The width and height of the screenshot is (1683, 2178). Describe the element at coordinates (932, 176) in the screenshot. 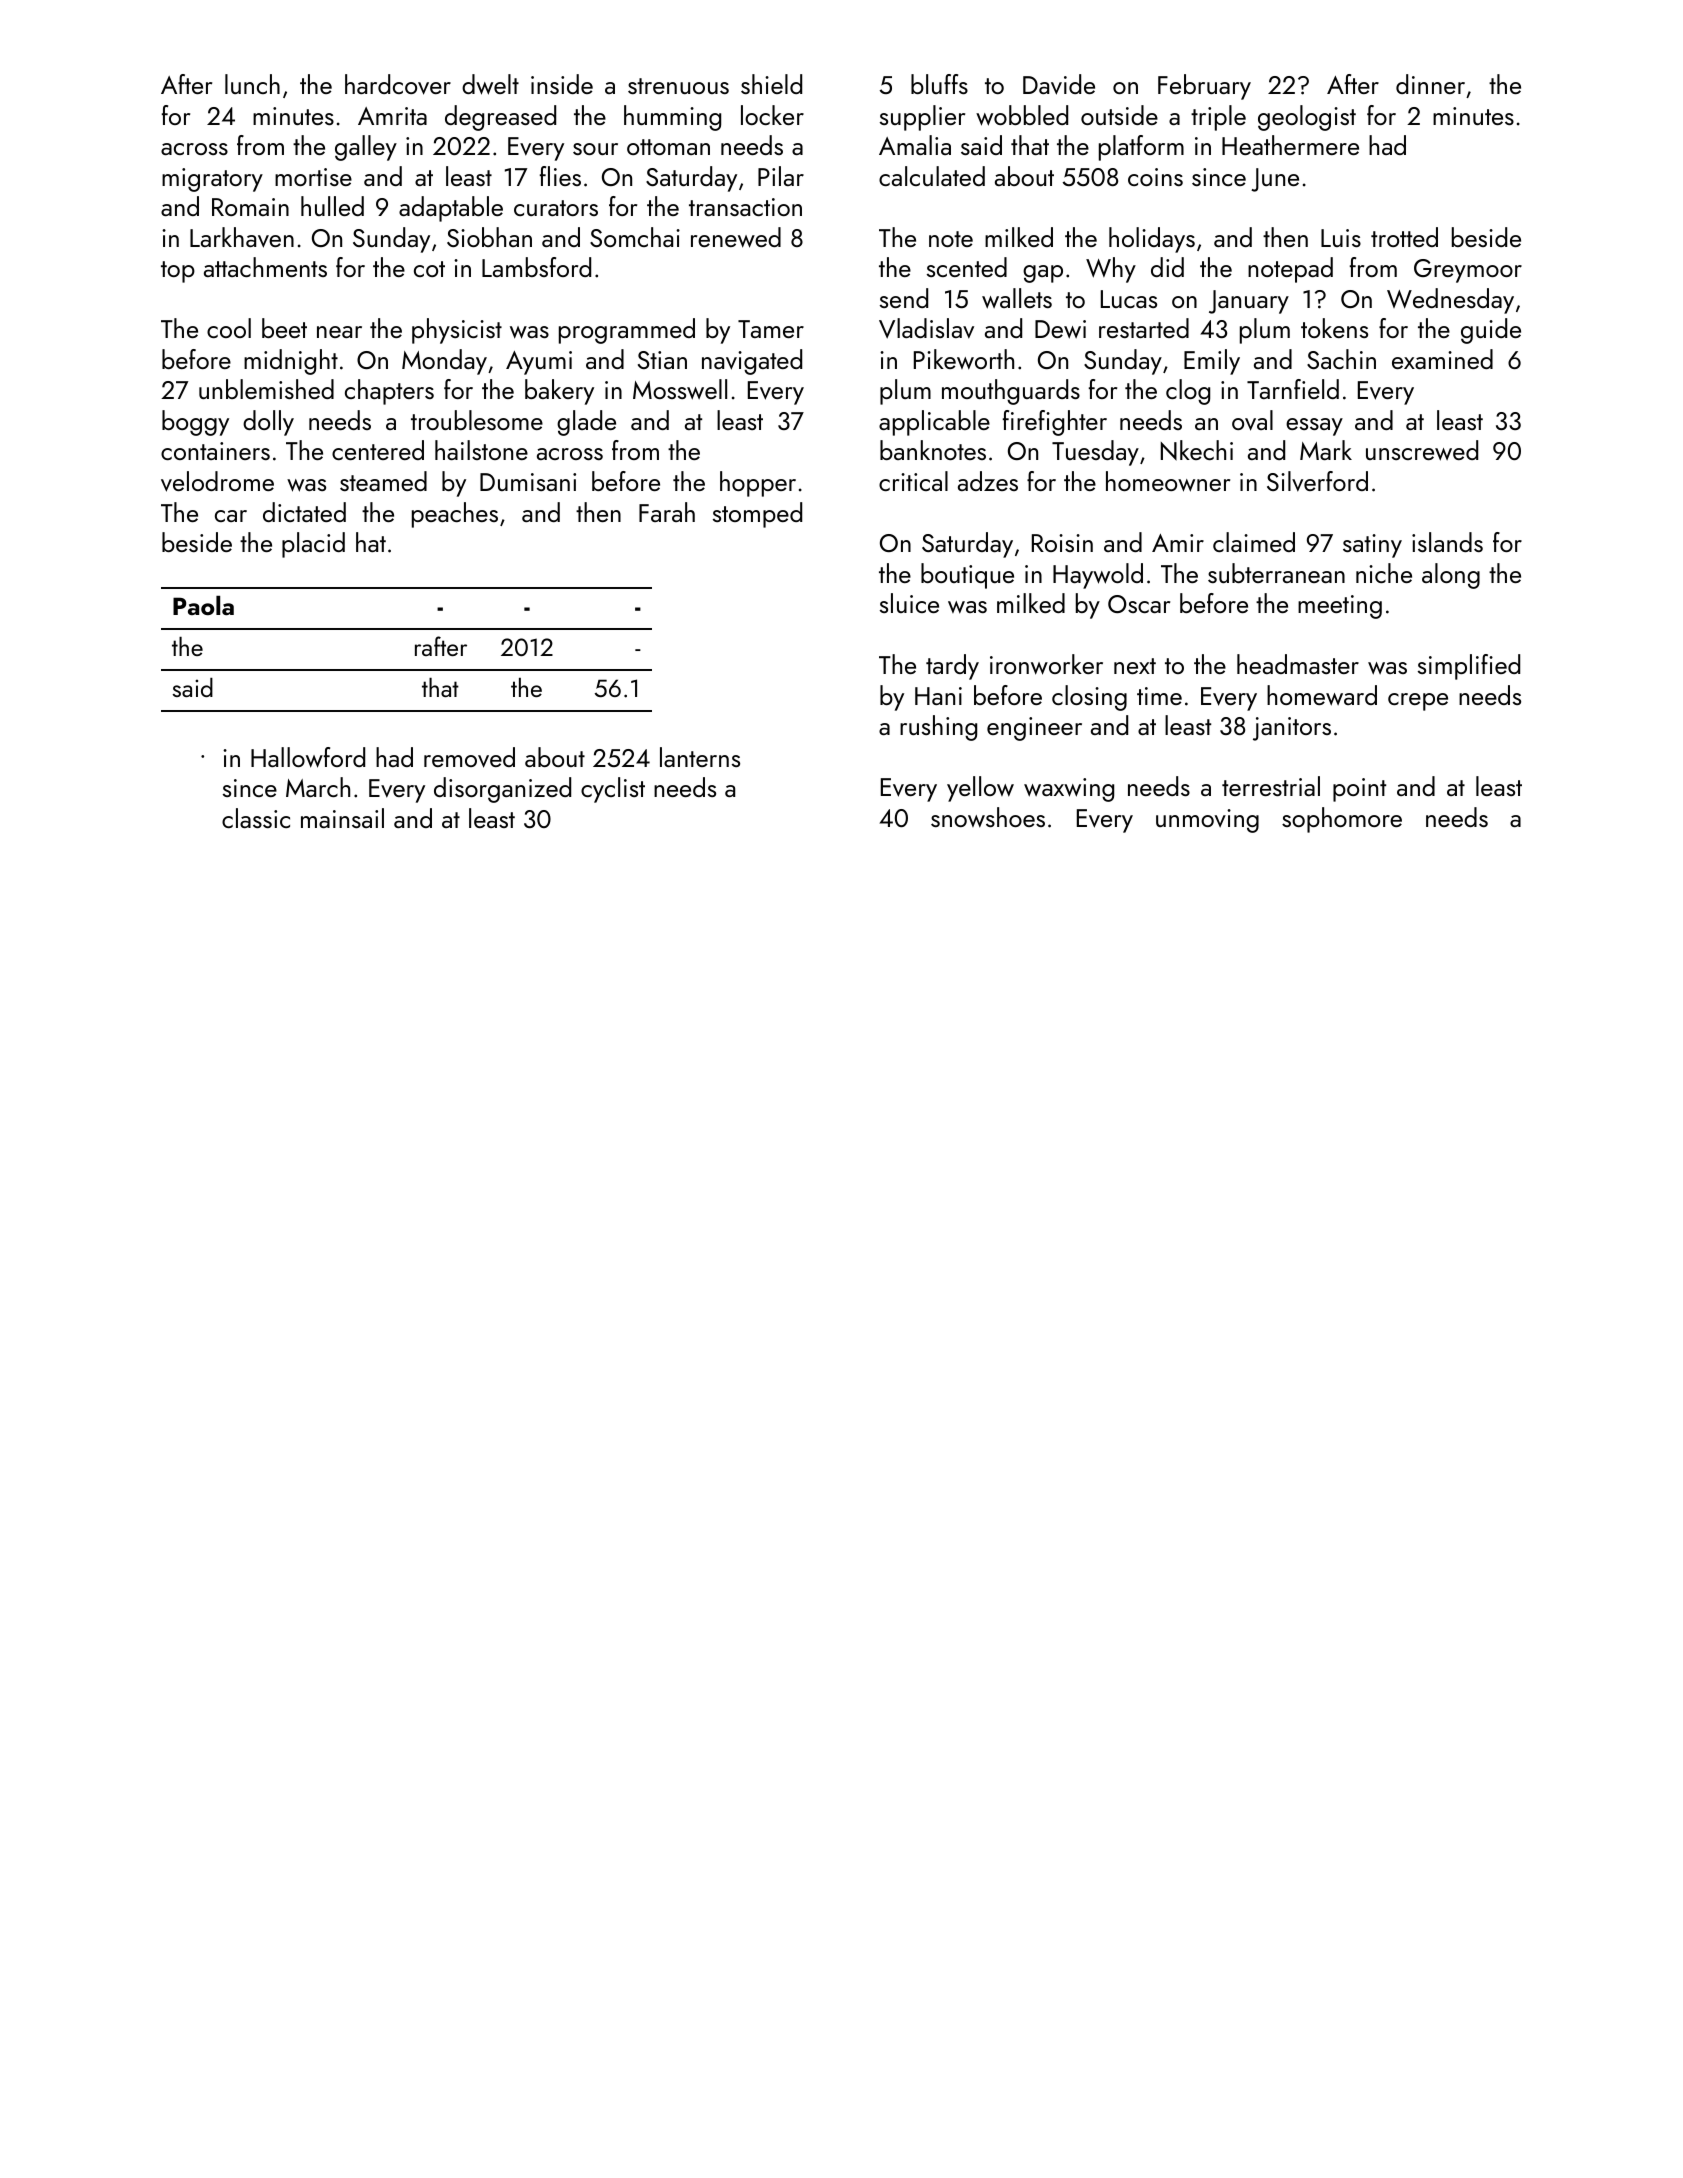

I see `calculated` at that location.
